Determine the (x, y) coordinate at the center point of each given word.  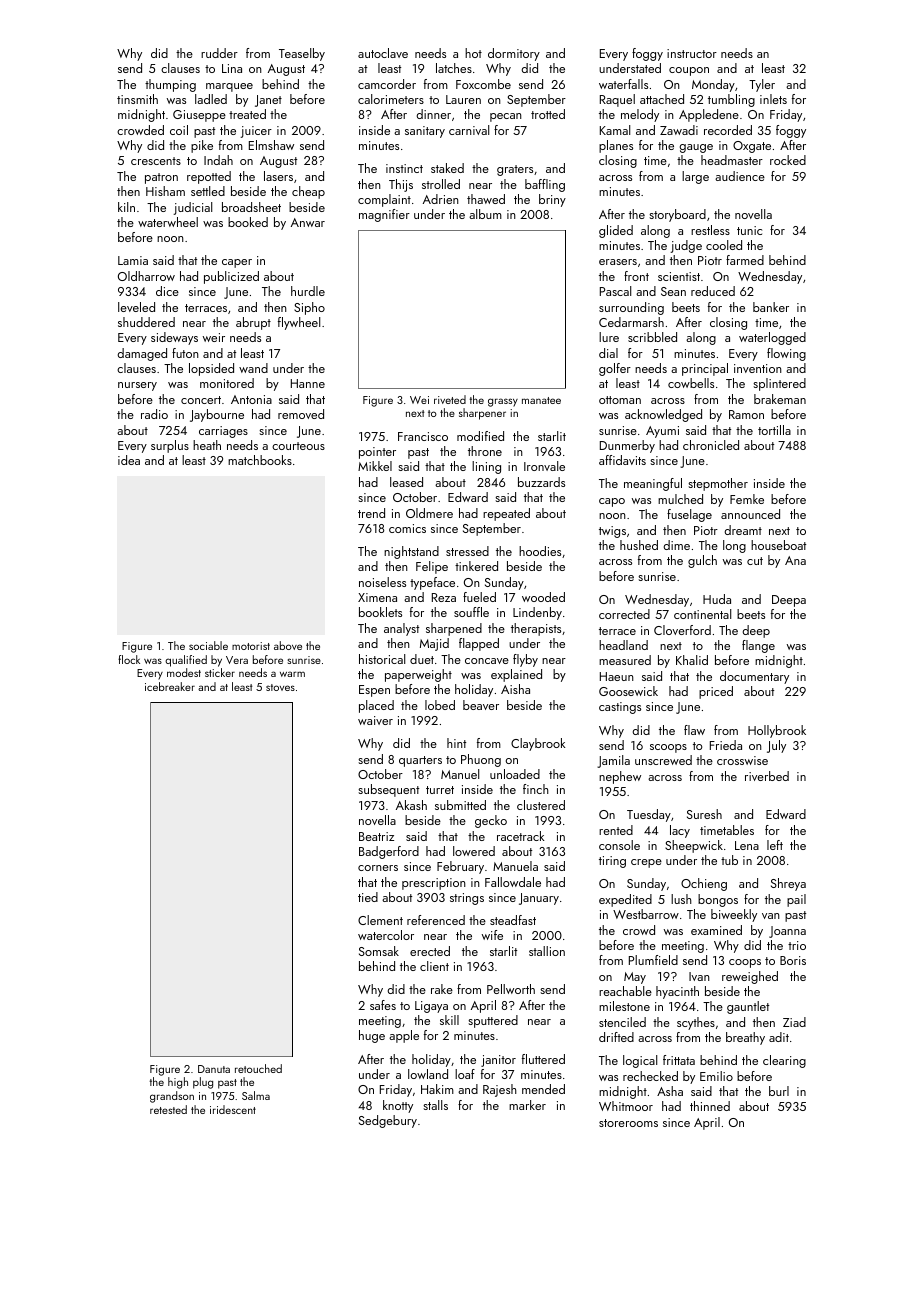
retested (168, 1109)
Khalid (692, 660)
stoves (280, 687)
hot (473, 53)
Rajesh (500, 1090)
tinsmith (137, 99)
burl (779, 1091)
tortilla (774, 430)
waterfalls (623, 84)
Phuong (481, 760)
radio (154, 414)
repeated (506, 514)
